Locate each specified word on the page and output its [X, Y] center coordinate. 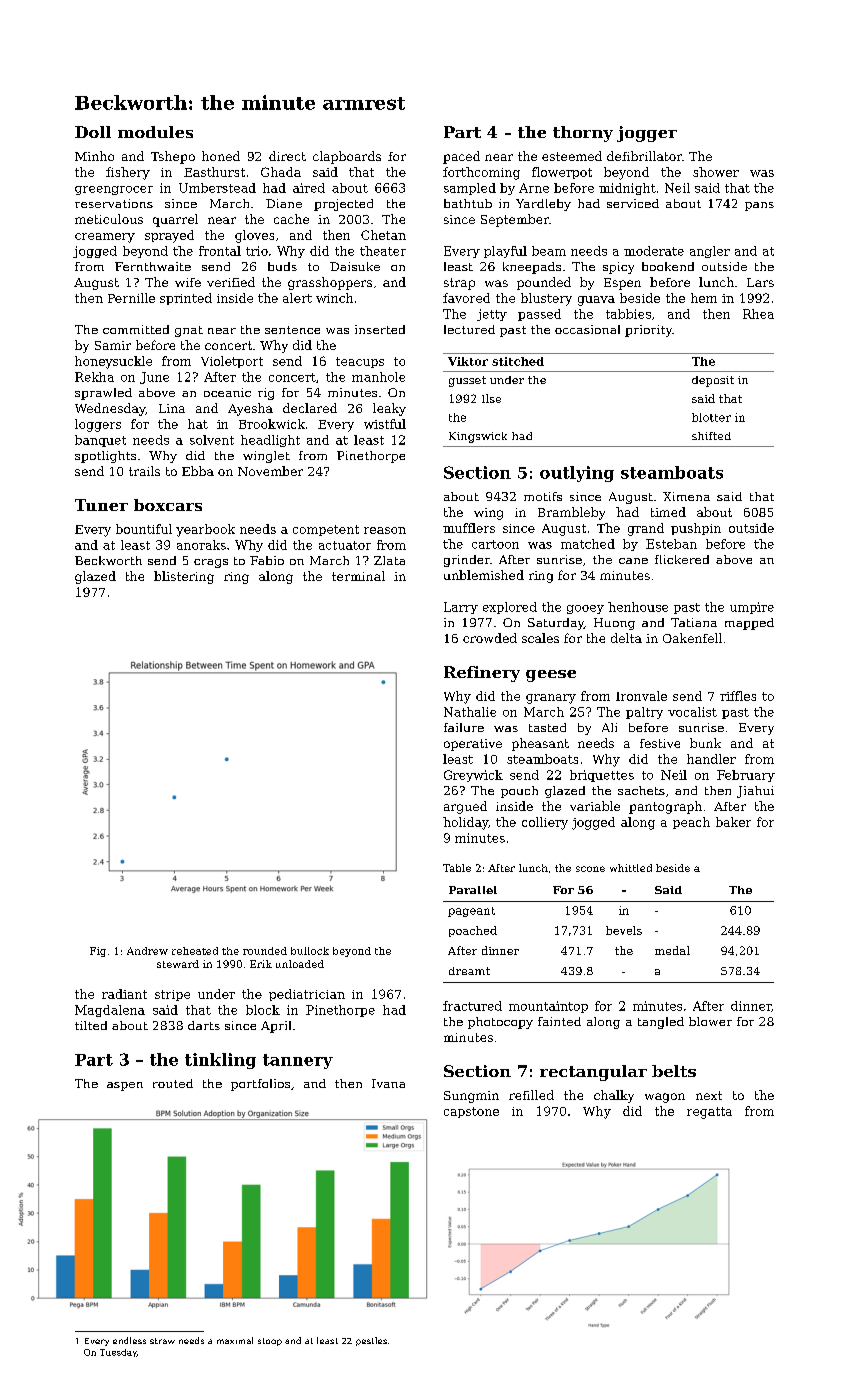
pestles [371, 1341]
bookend [668, 266]
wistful [385, 424]
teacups [360, 362]
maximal [235, 1340]
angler [710, 252]
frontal [220, 251]
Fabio [267, 560]
